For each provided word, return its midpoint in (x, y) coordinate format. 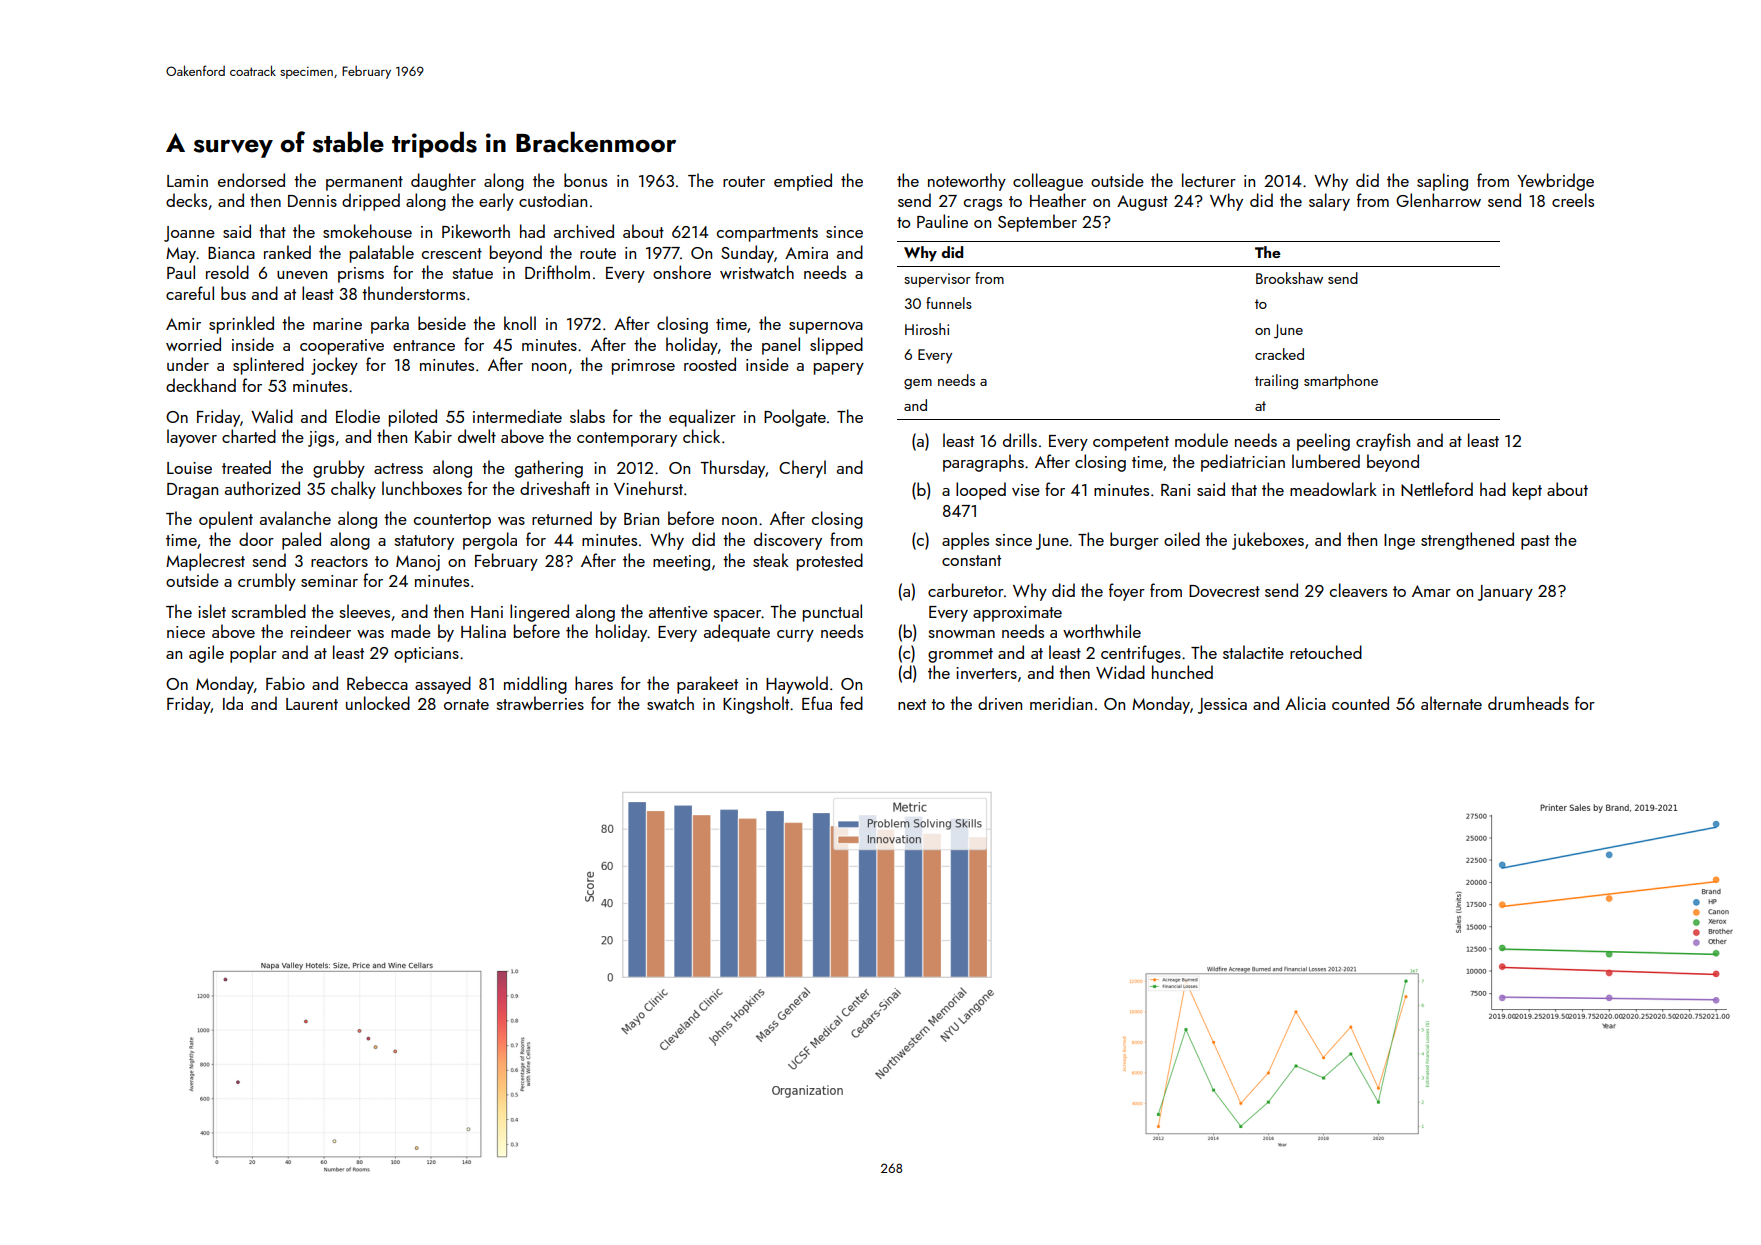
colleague (1048, 182)
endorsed (251, 180)
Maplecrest (205, 562)
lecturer (1209, 180)
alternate (1451, 703)
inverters (986, 673)
